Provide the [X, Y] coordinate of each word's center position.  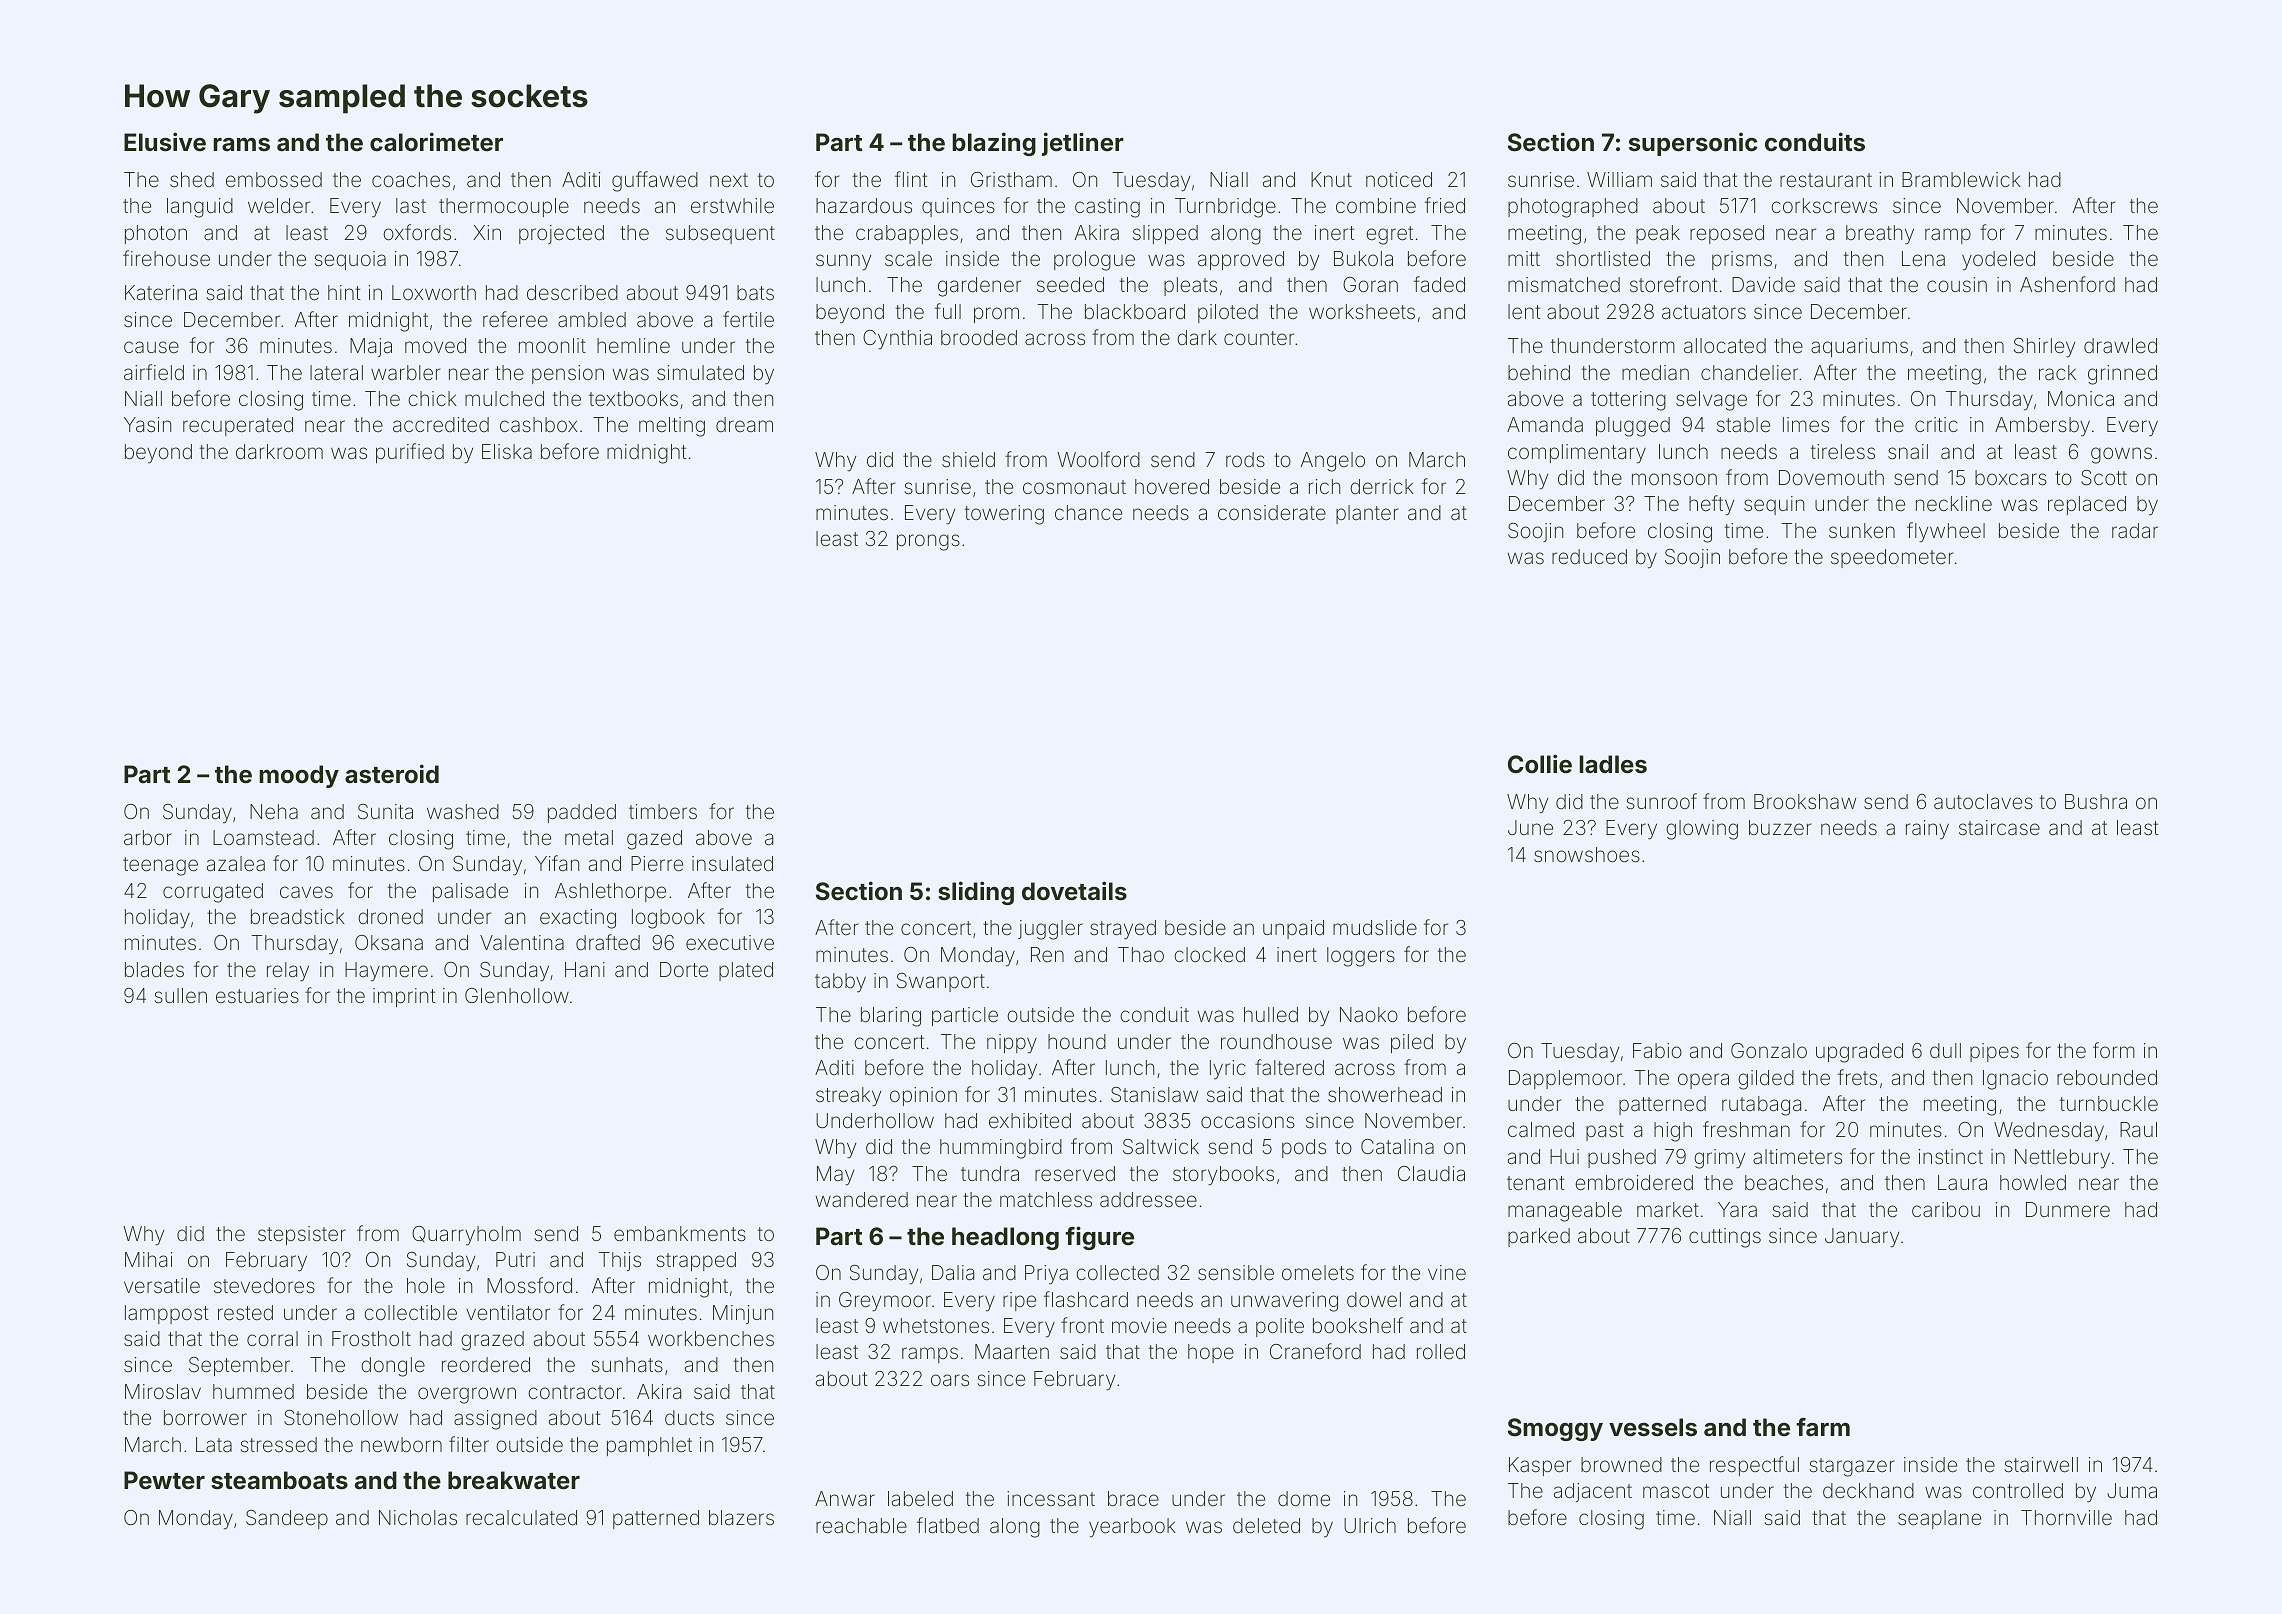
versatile [162, 1285]
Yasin [147, 424]
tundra [990, 1173]
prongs [928, 542]
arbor [148, 837]
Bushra [2096, 801]
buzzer [1780, 827]
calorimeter [436, 142]
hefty [1711, 505]
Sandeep [287, 1519]
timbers [663, 811]
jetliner [1083, 144]
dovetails [1074, 891]
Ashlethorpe [610, 892]
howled [2033, 1182]
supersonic [1693, 144]
